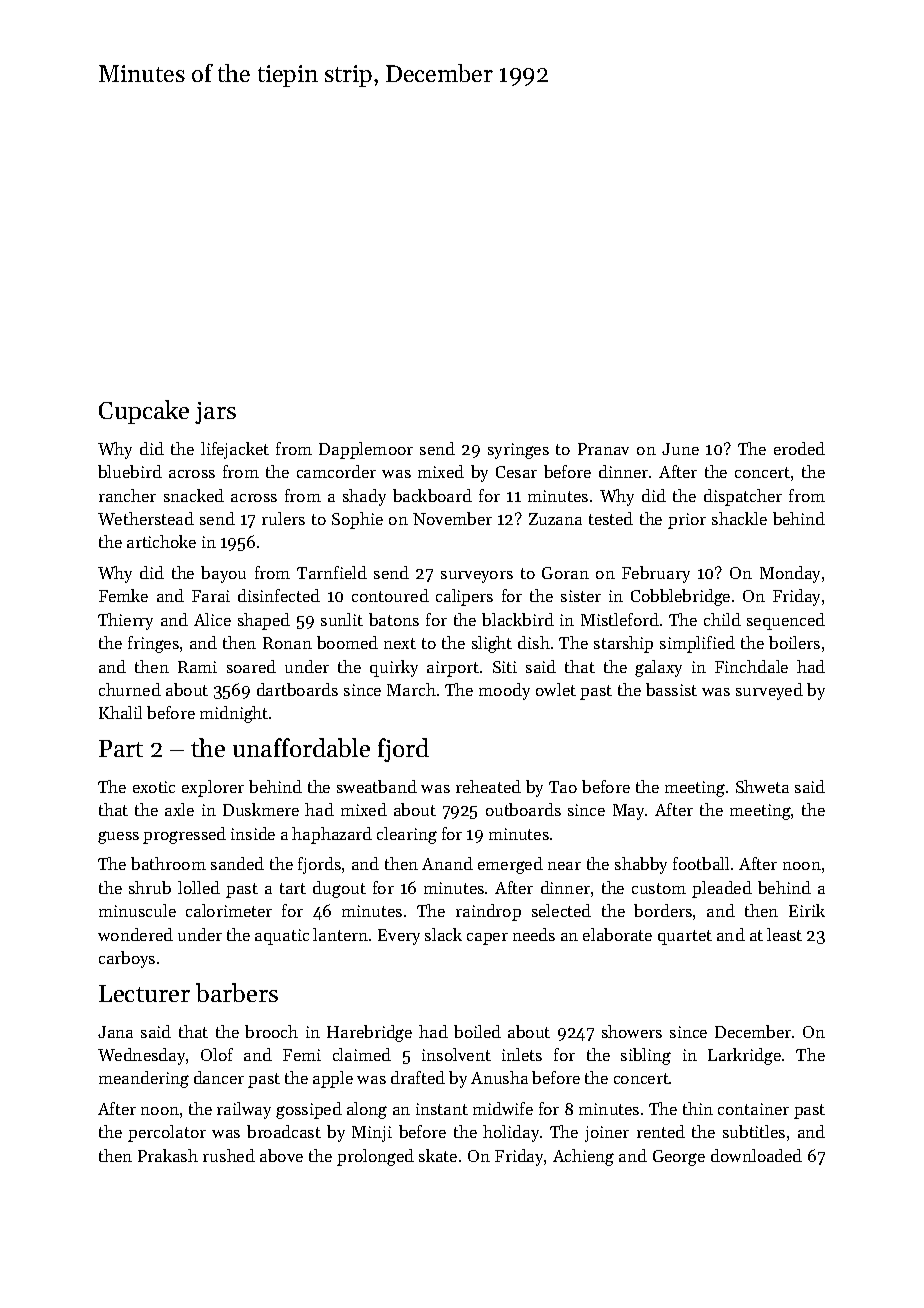  Describe the element at coordinates (215, 413) in the page. I see `jars` at that location.
